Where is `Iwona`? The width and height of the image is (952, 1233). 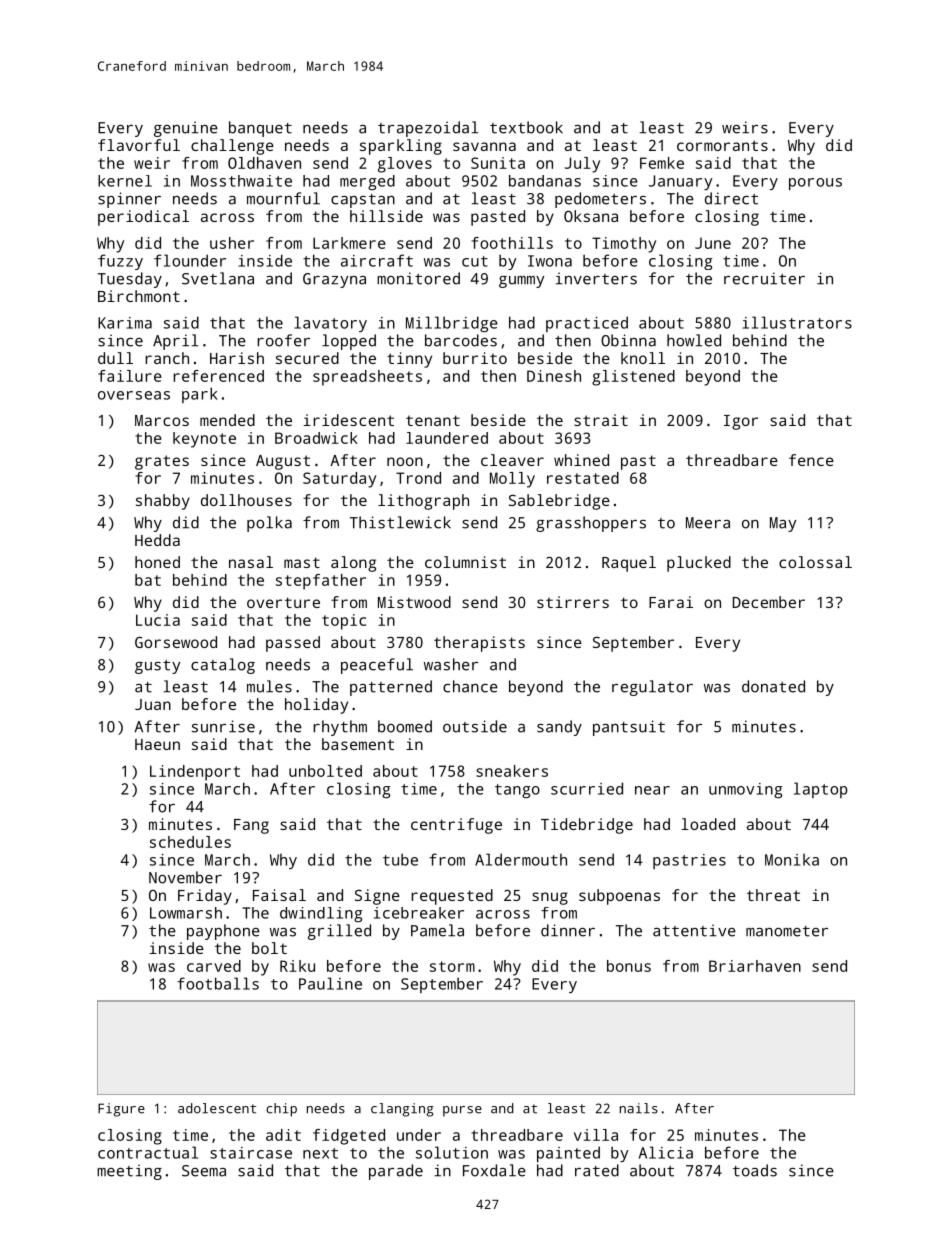
Iwona is located at coordinates (550, 261).
